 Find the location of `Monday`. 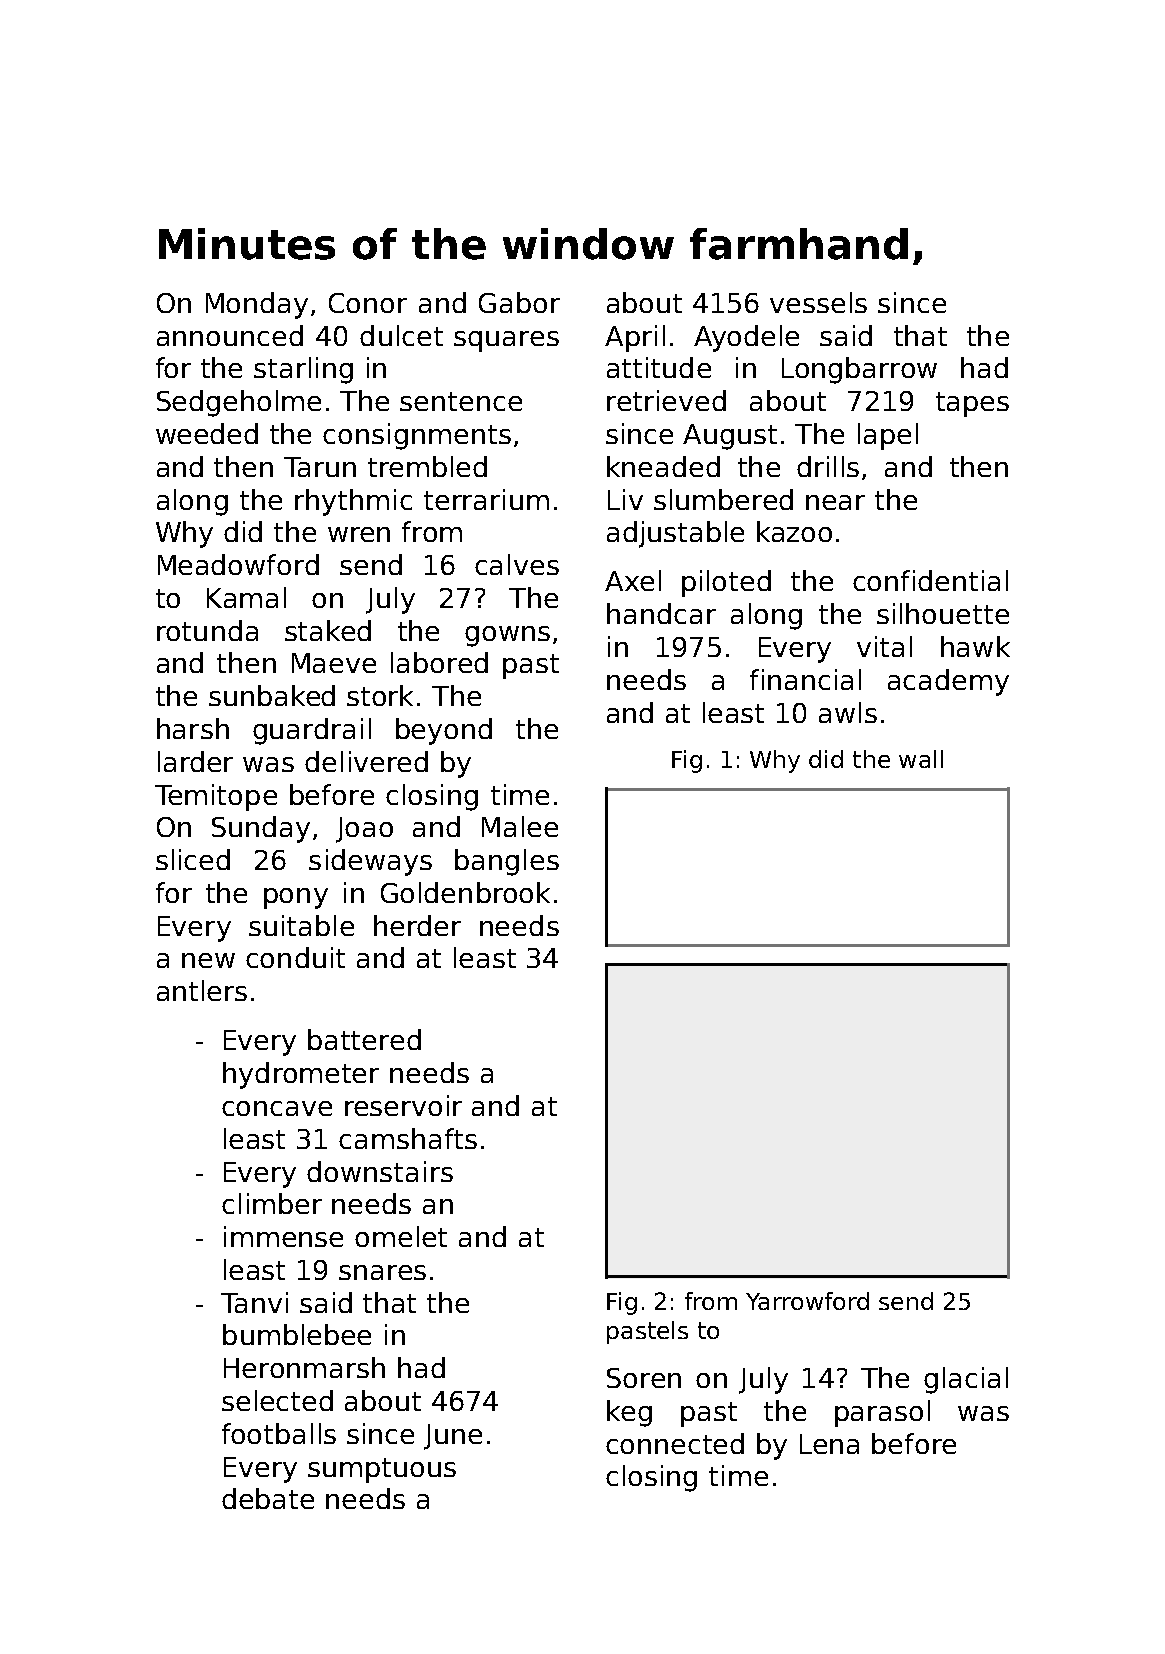

Monday is located at coordinates (257, 305).
